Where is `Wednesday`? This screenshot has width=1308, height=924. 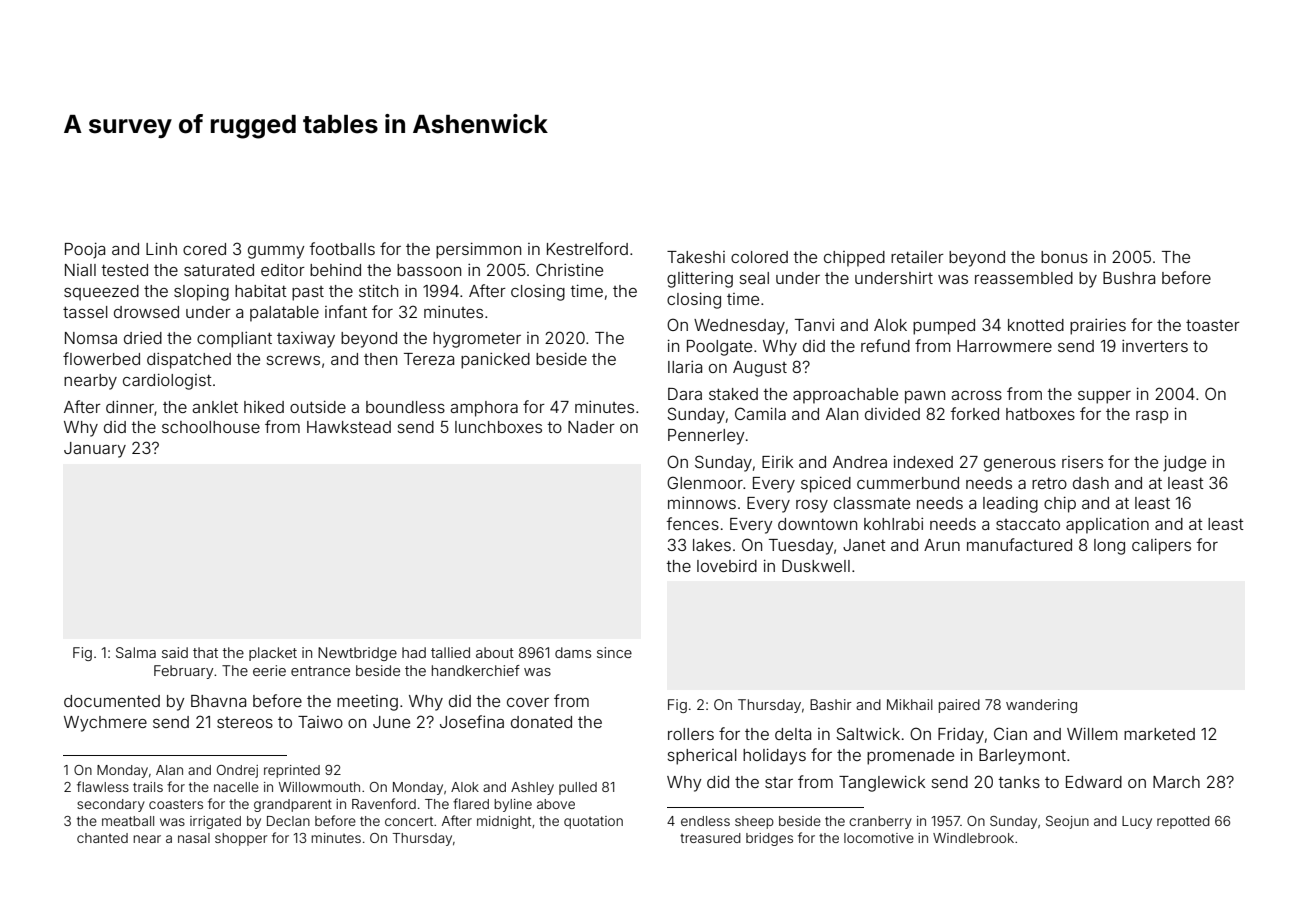 Wednesday is located at coordinates (739, 327).
